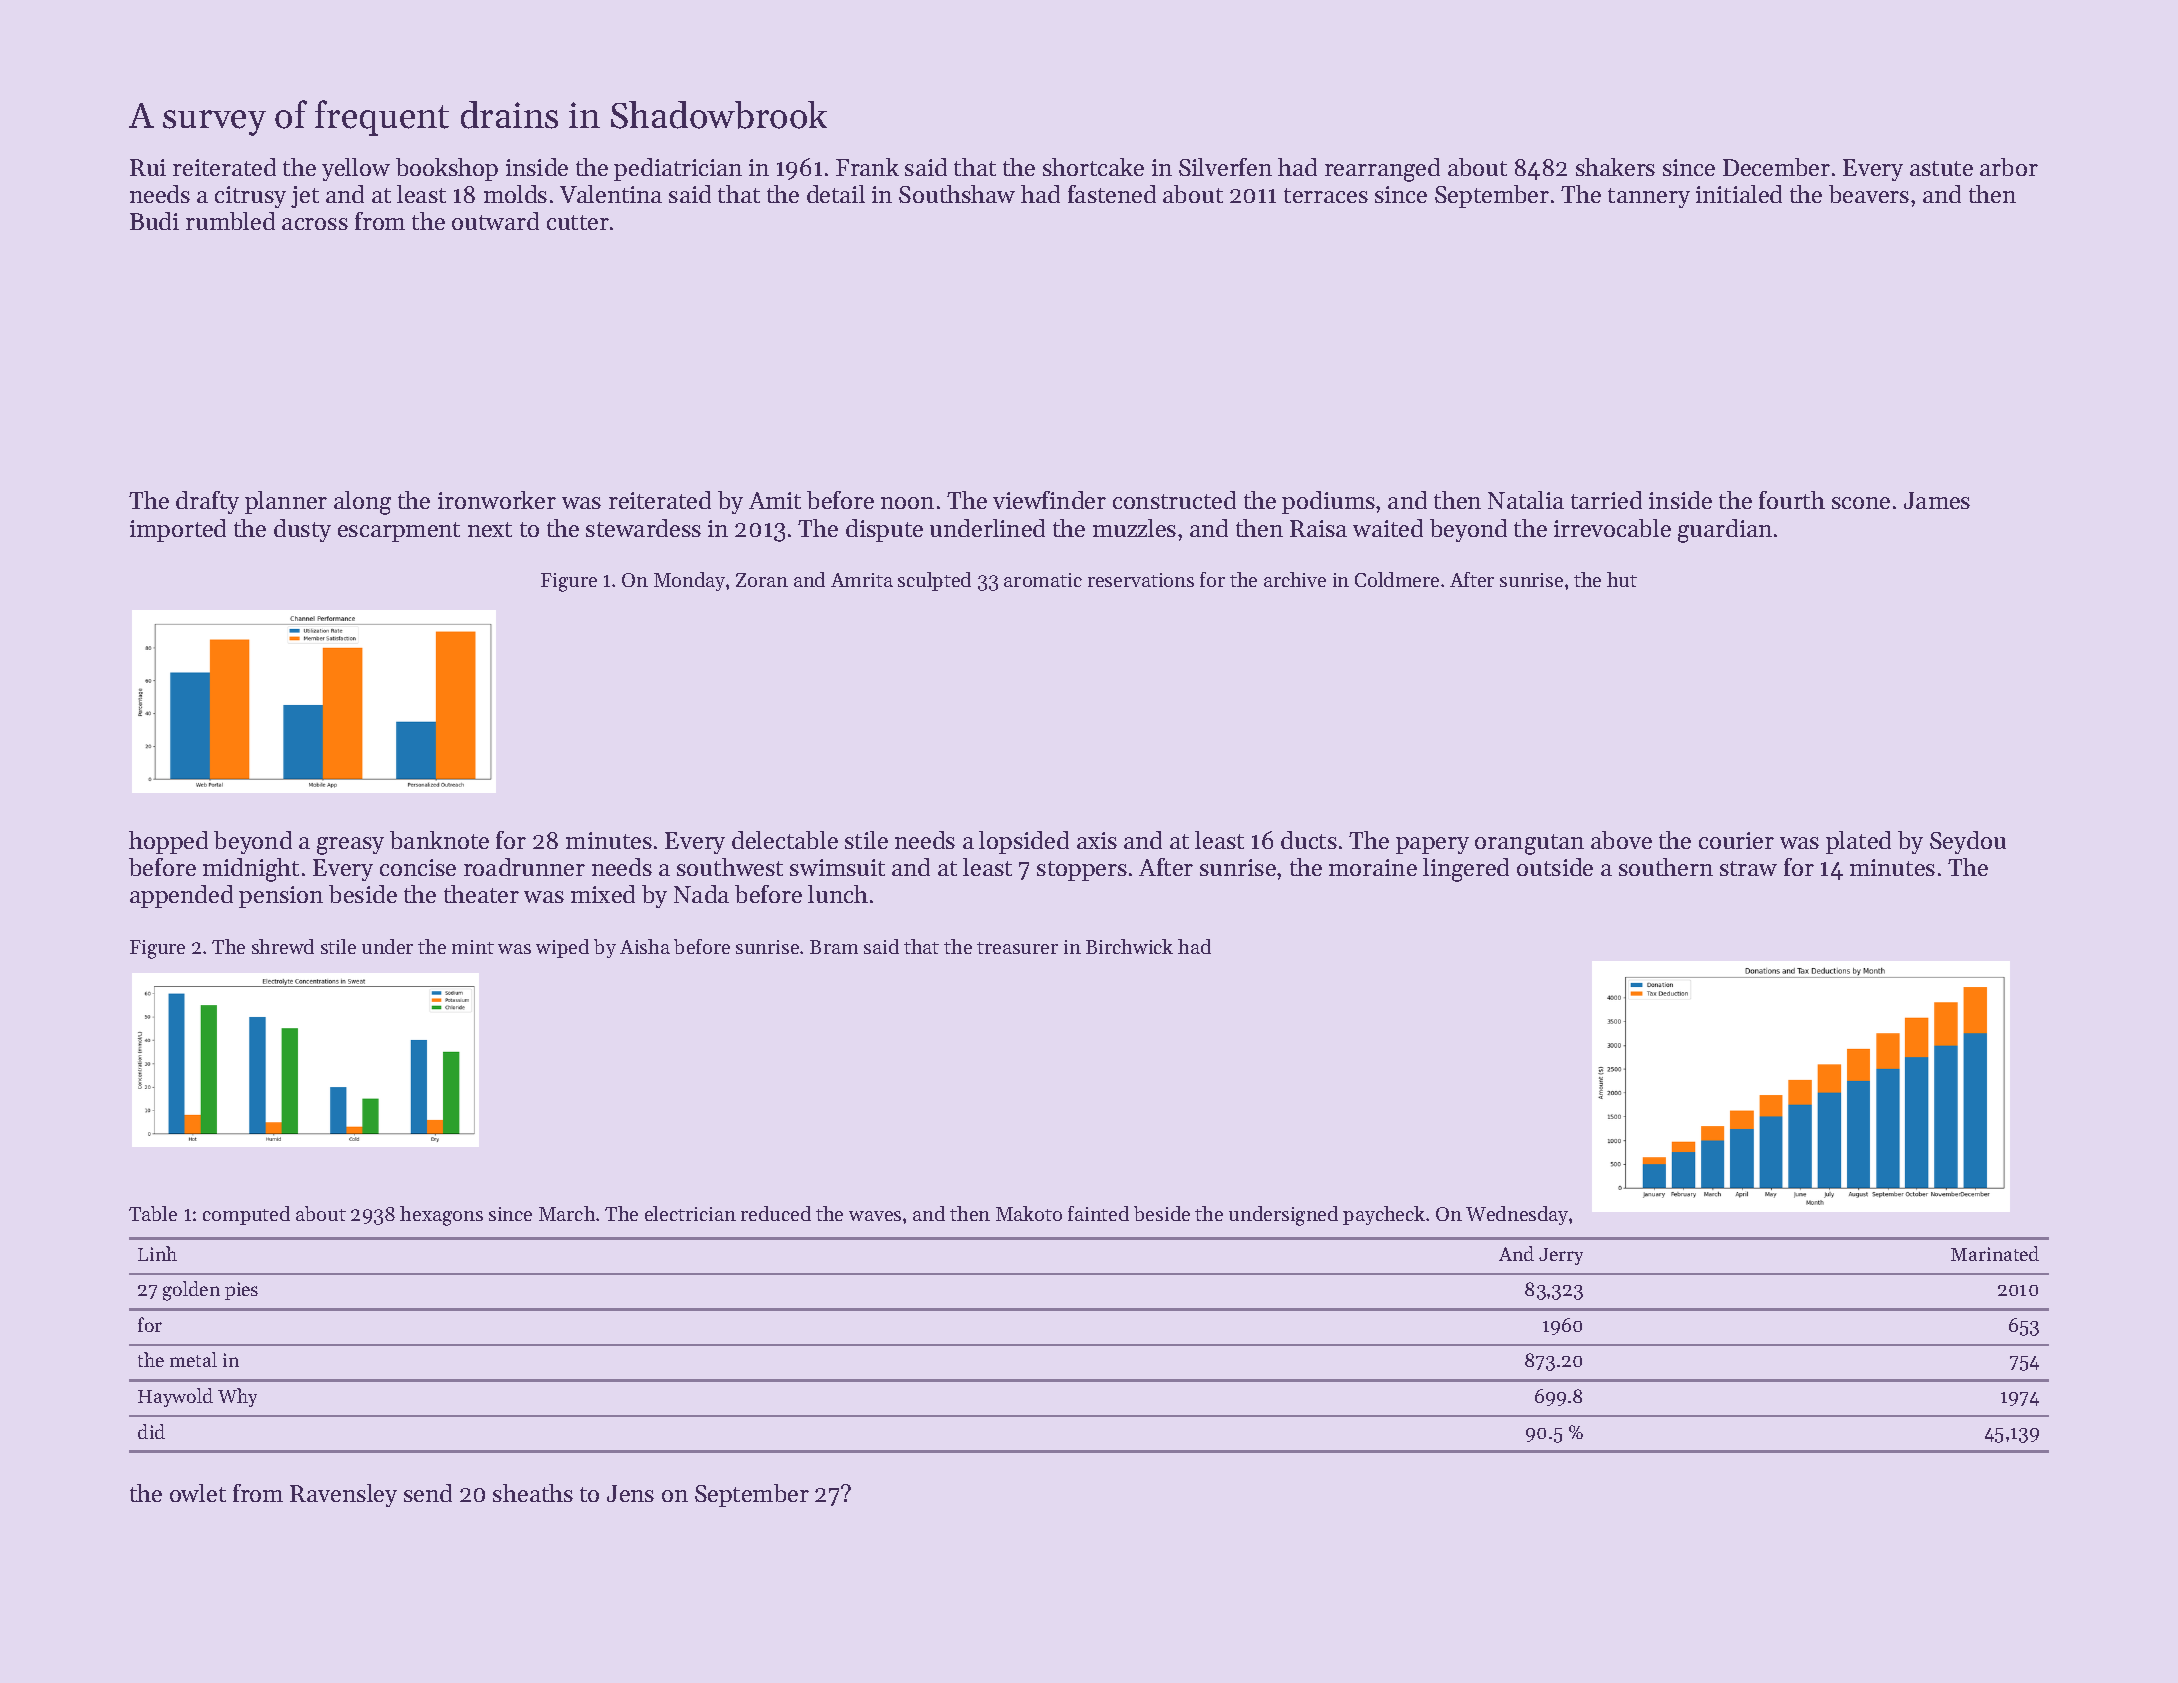  Describe the element at coordinates (198, 1493) in the screenshot. I see `owlet` at that location.
